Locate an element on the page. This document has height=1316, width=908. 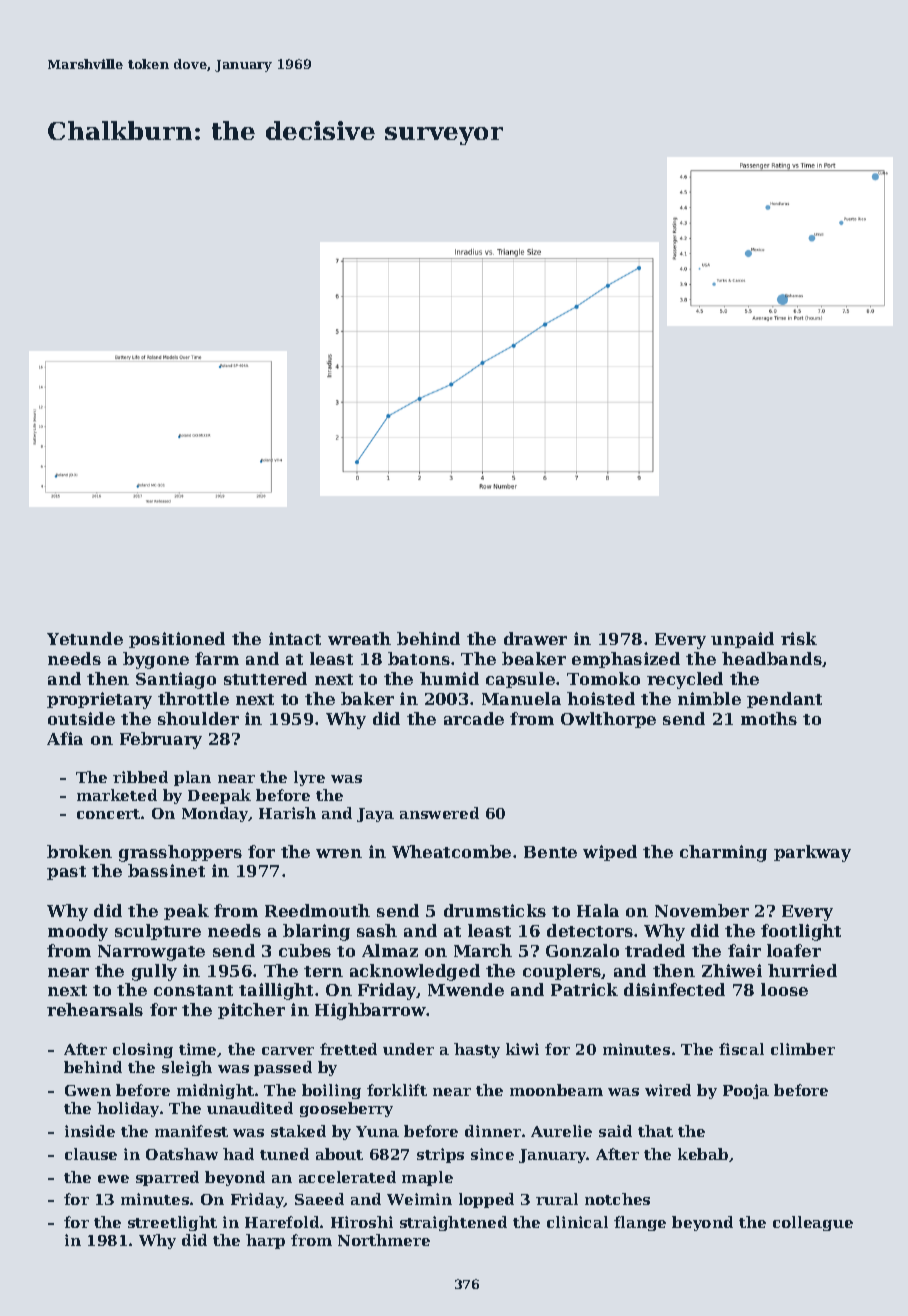
fiscal is located at coordinates (741, 1049).
